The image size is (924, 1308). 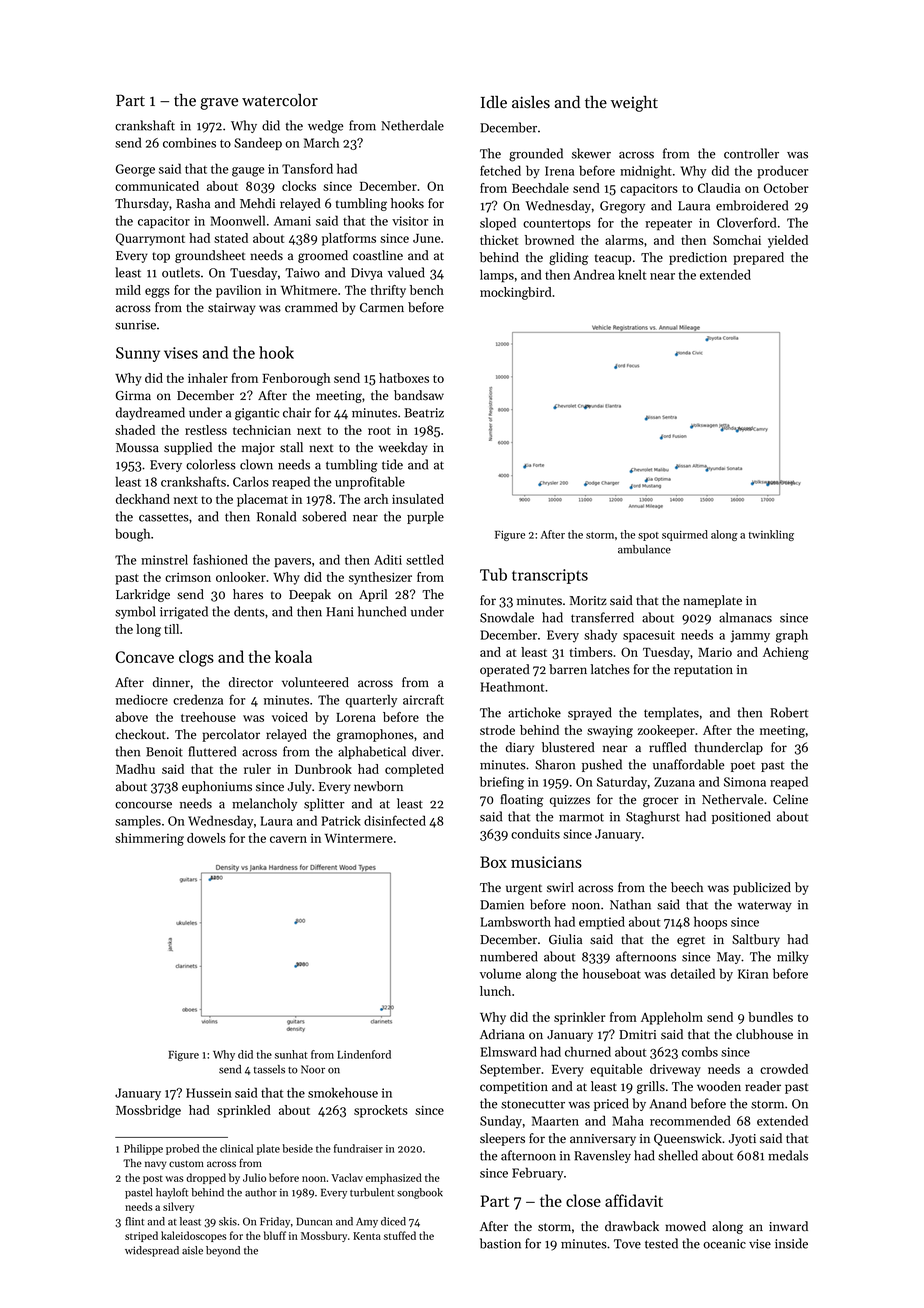 What do you see at coordinates (758, 258) in the screenshot?
I see `prepared` at bounding box center [758, 258].
